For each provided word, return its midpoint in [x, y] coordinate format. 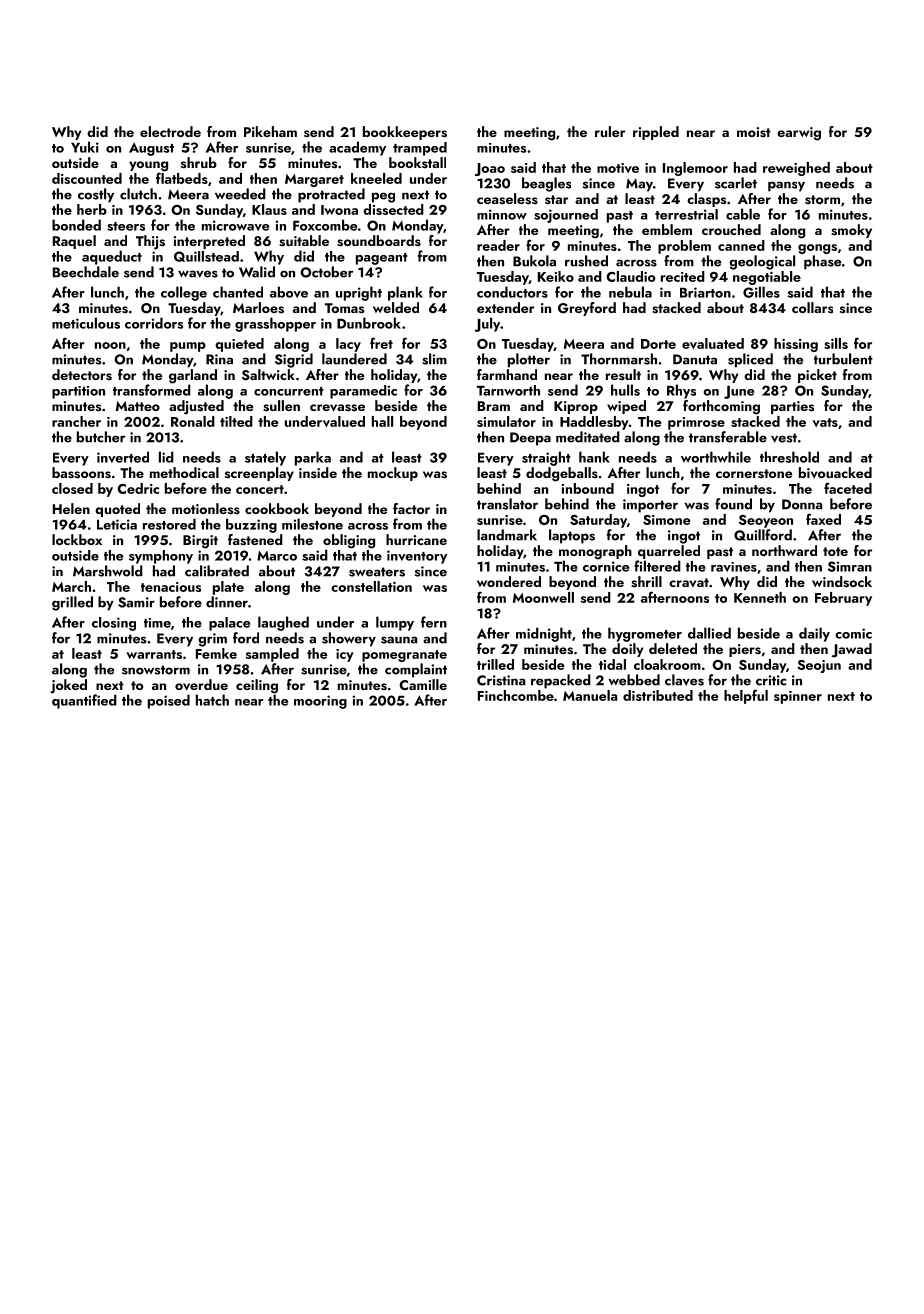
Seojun [819, 666]
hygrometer [645, 634]
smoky [851, 231]
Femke [216, 653]
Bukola [534, 261]
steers [126, 226]
